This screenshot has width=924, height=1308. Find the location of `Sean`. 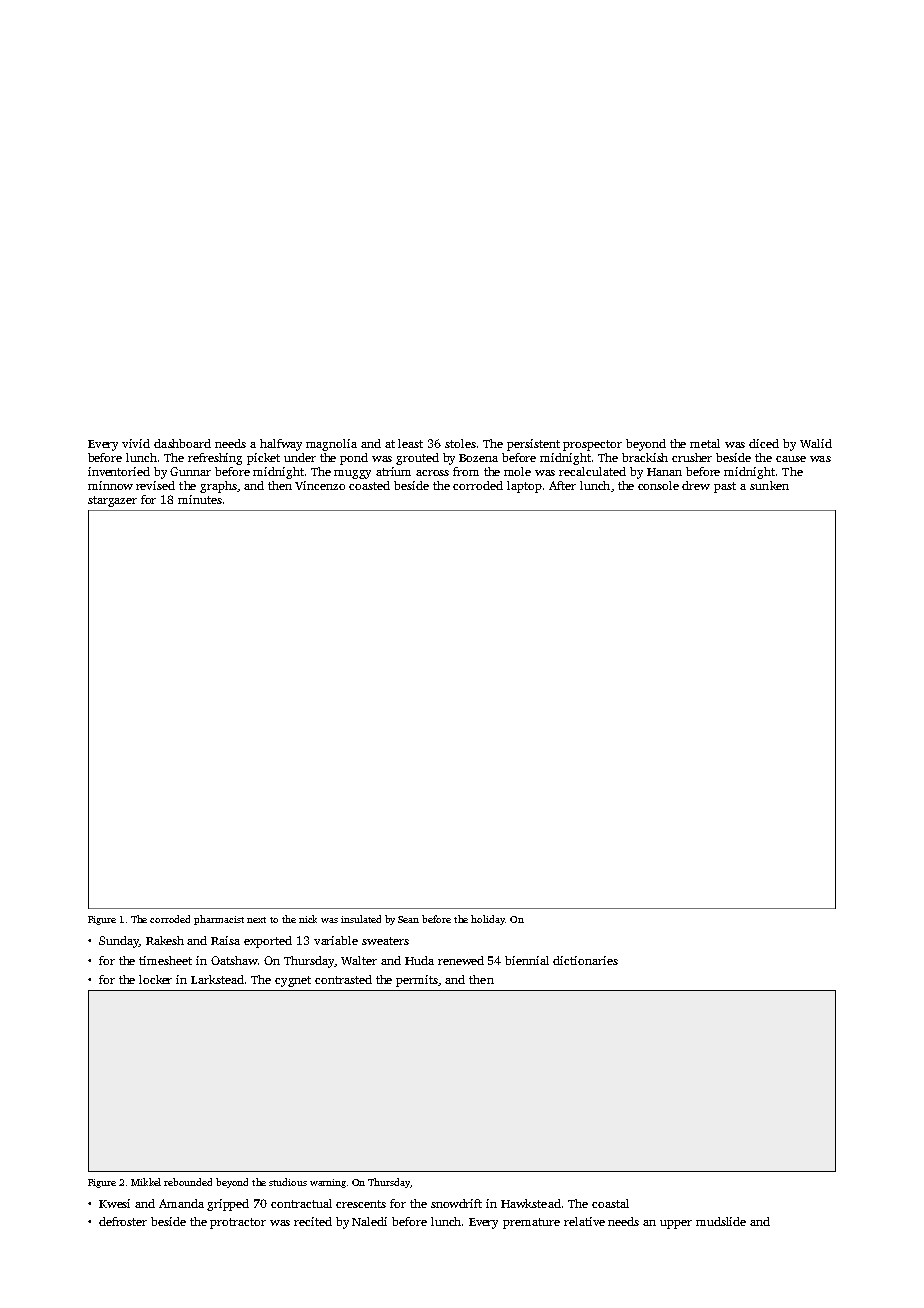

Sean is located at coordinates (408, 919).
